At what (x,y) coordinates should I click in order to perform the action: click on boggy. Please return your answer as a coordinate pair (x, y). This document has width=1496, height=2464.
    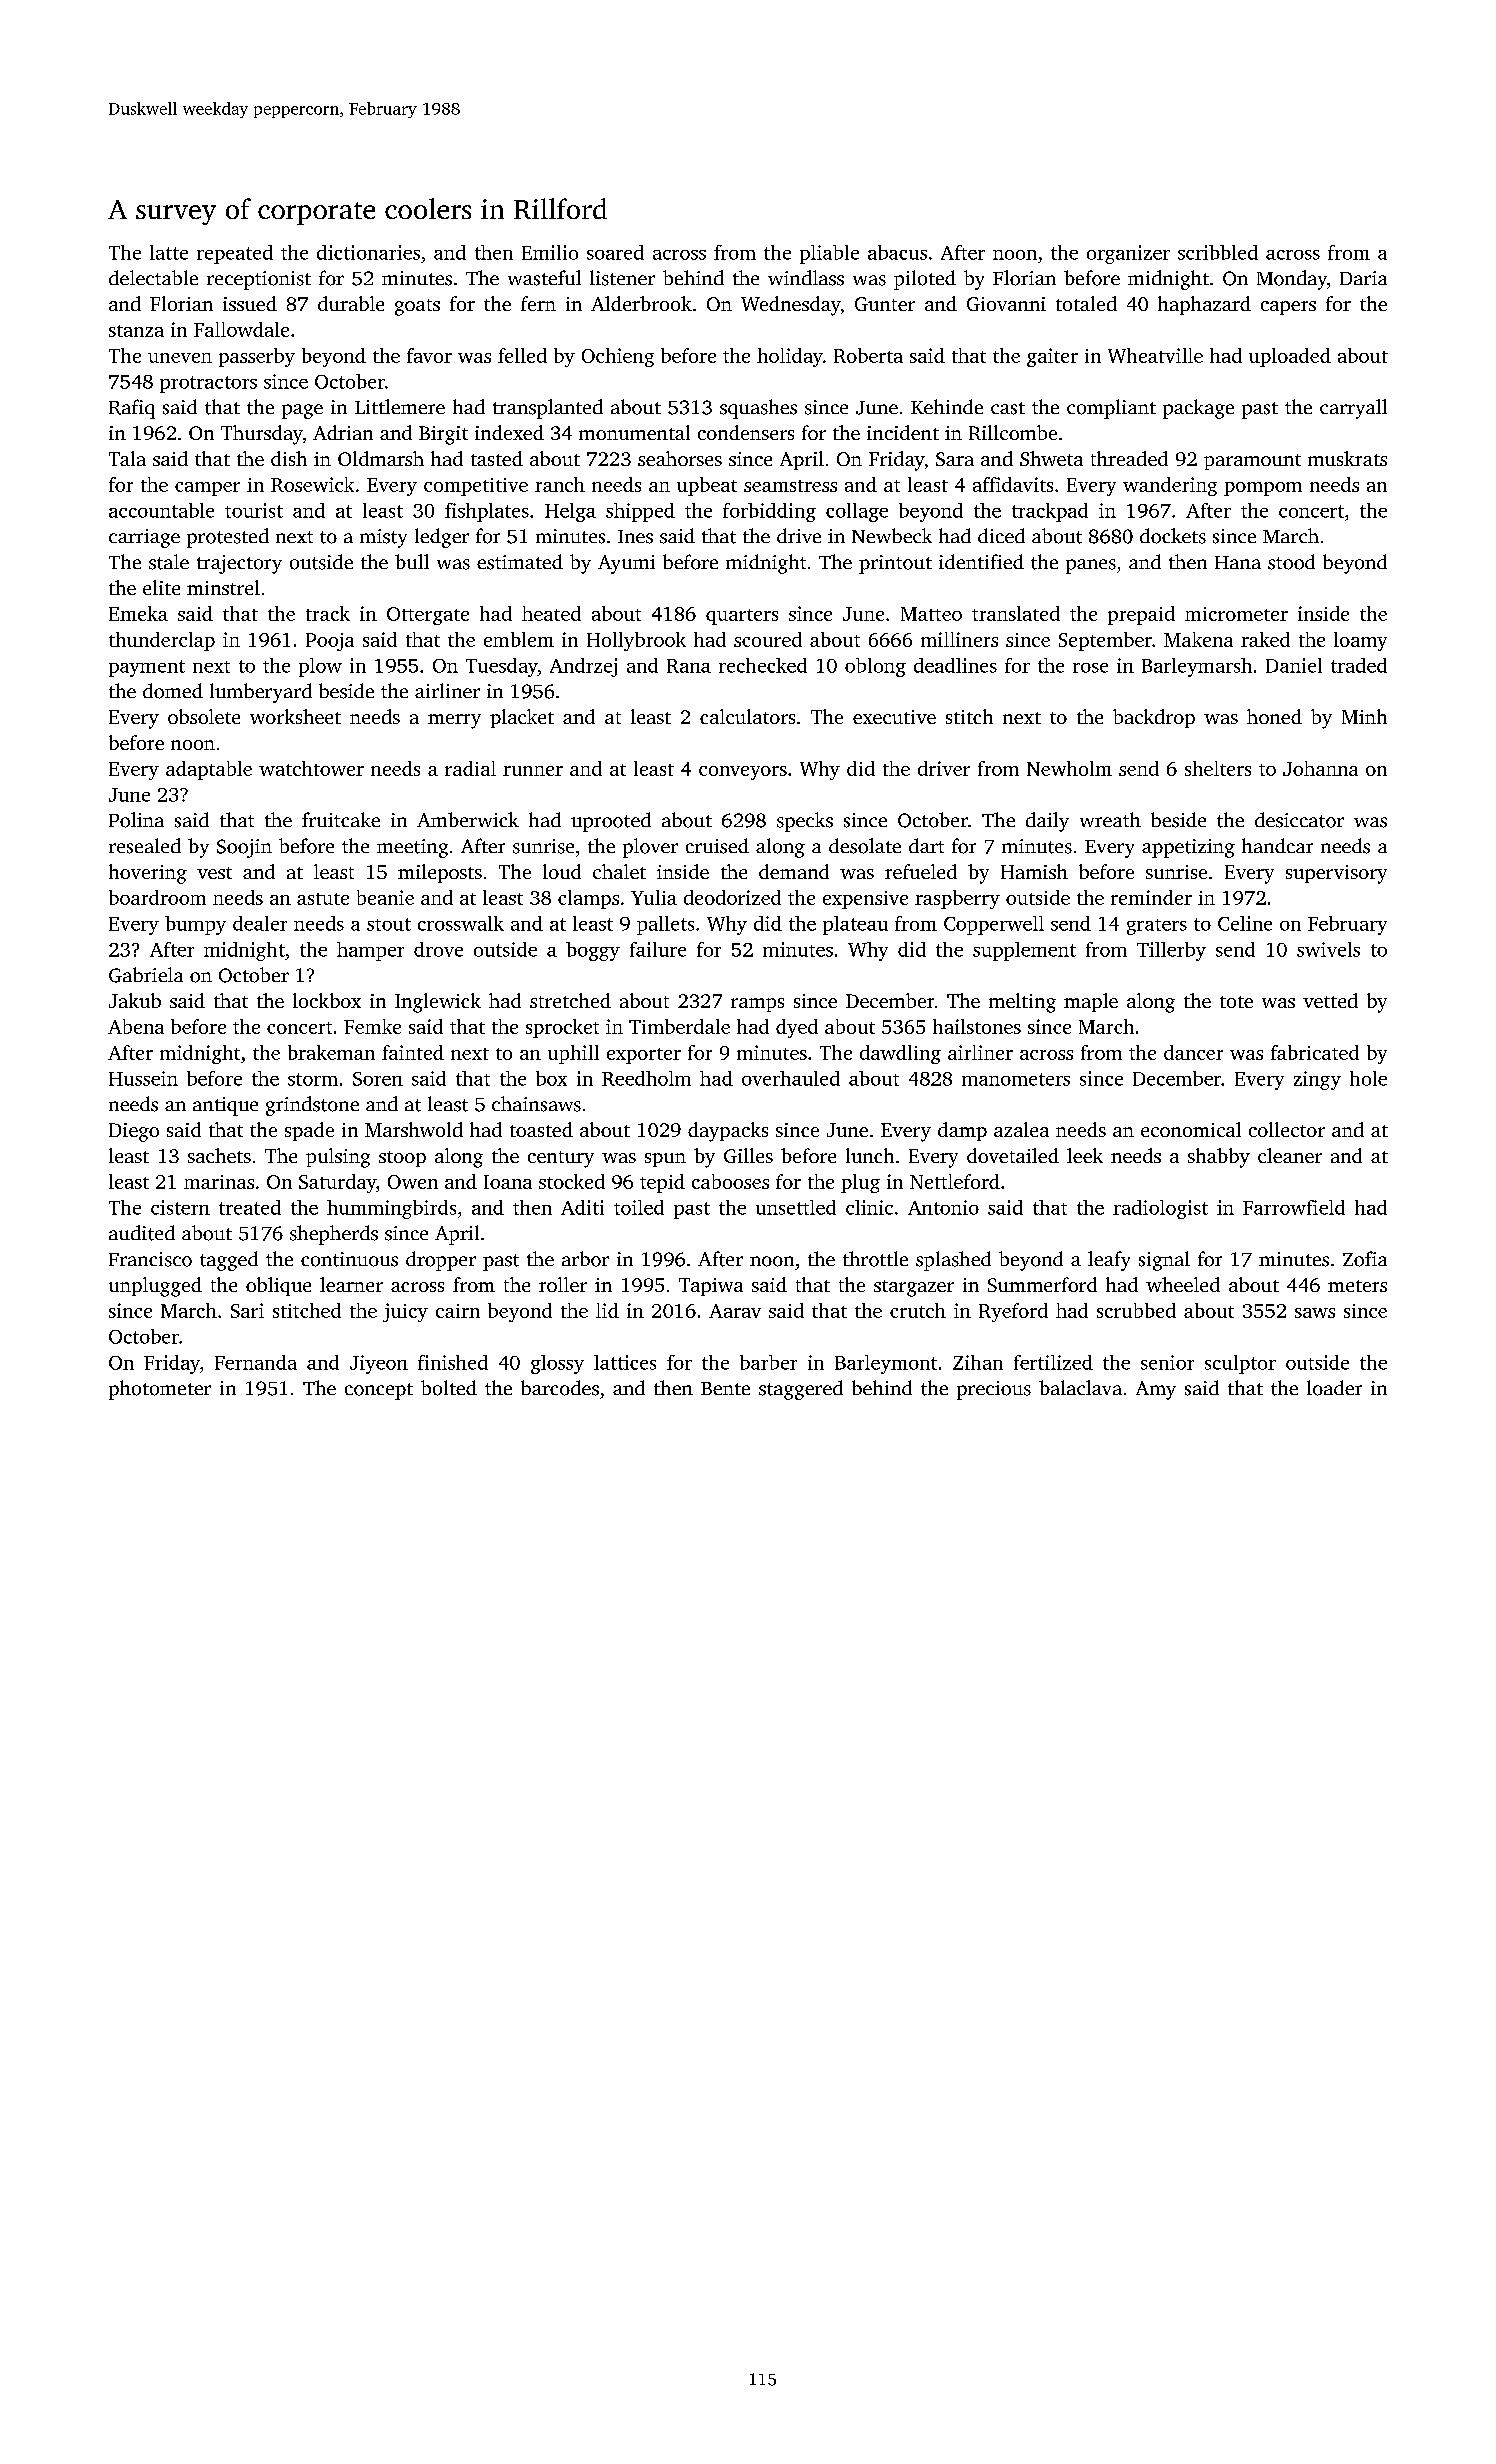
    Looking at the image, I should click on (593, 951).
